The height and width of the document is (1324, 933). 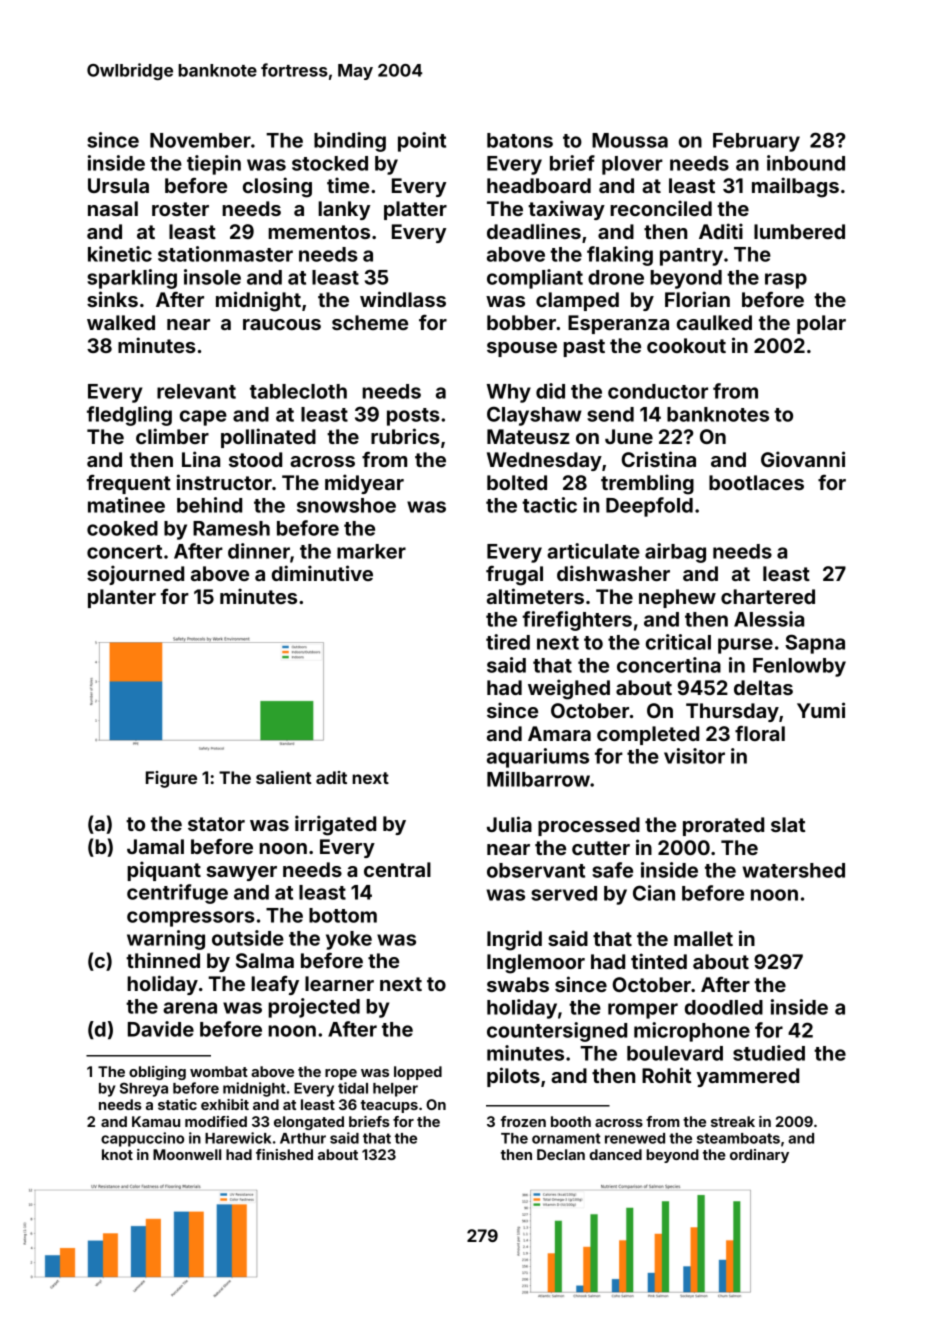 What do you see at coordinates (142, 1139) in the document?
I see `cappuccino` at bounding box center [142, 1139].
